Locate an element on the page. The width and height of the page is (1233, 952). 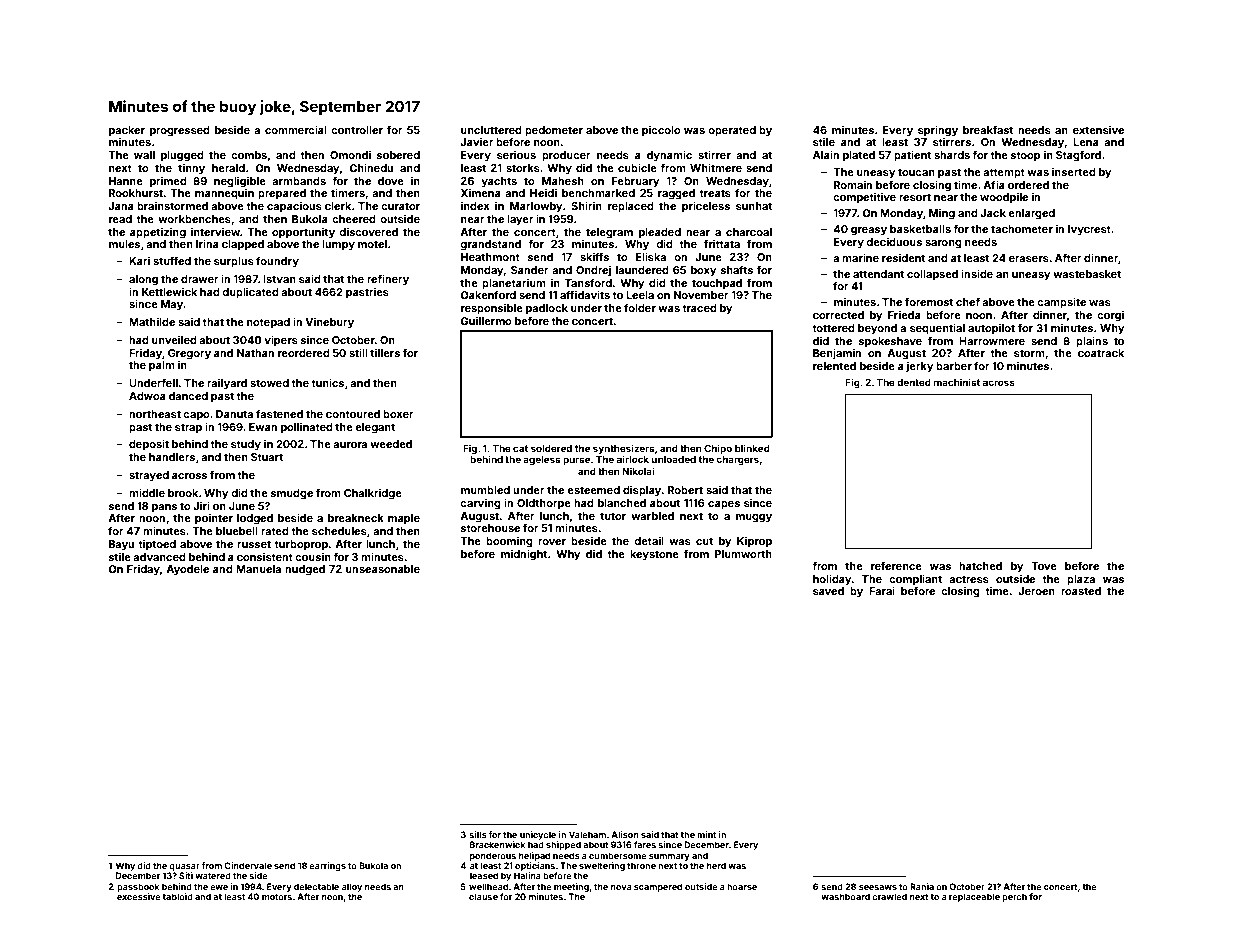
unicycle is located at coordinates (538, 835).
